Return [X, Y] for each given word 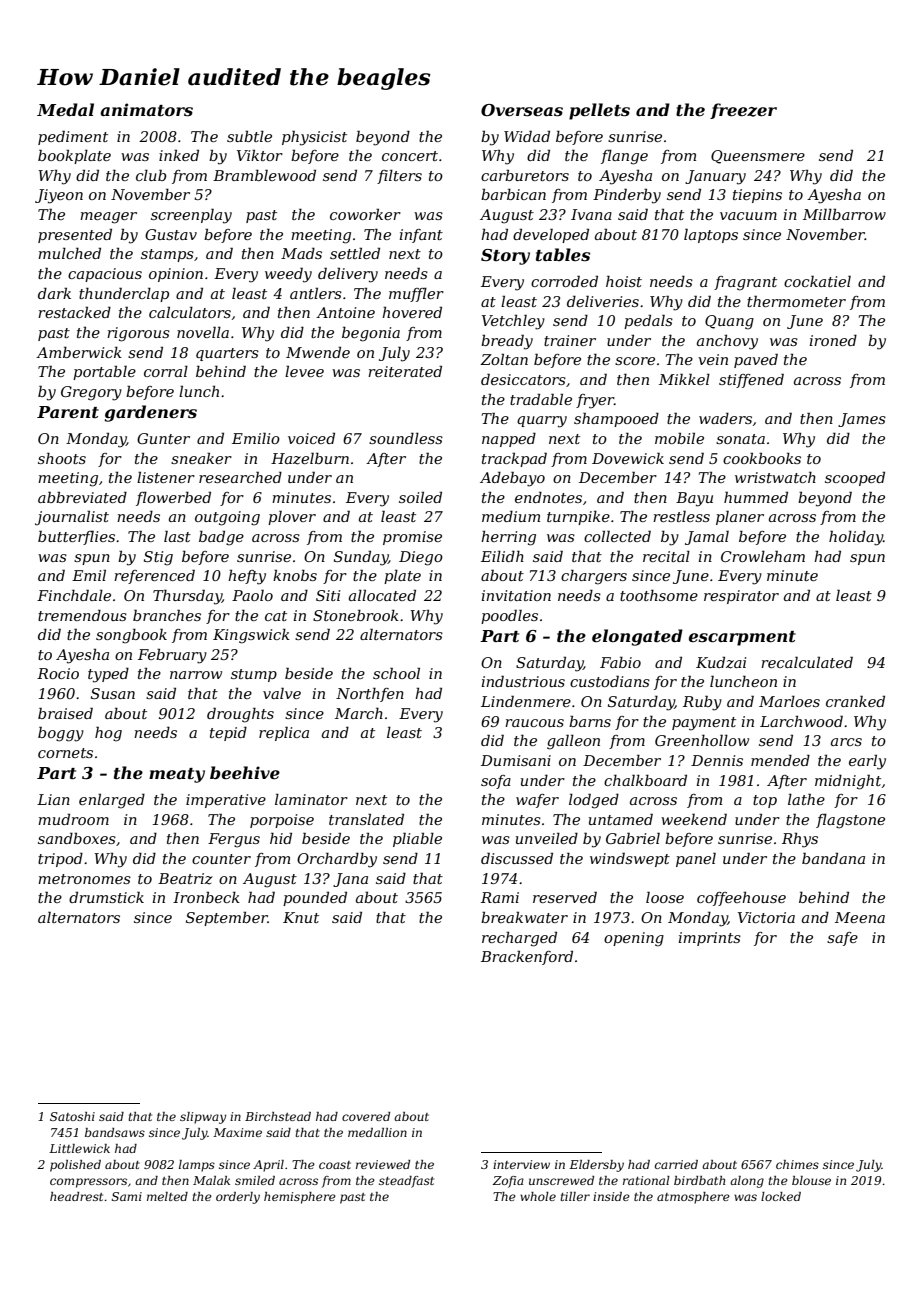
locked [781, 1196]
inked [179, 155]
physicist [314, 138]
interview [521, 1164]
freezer [743, 111]
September [227, 918]
